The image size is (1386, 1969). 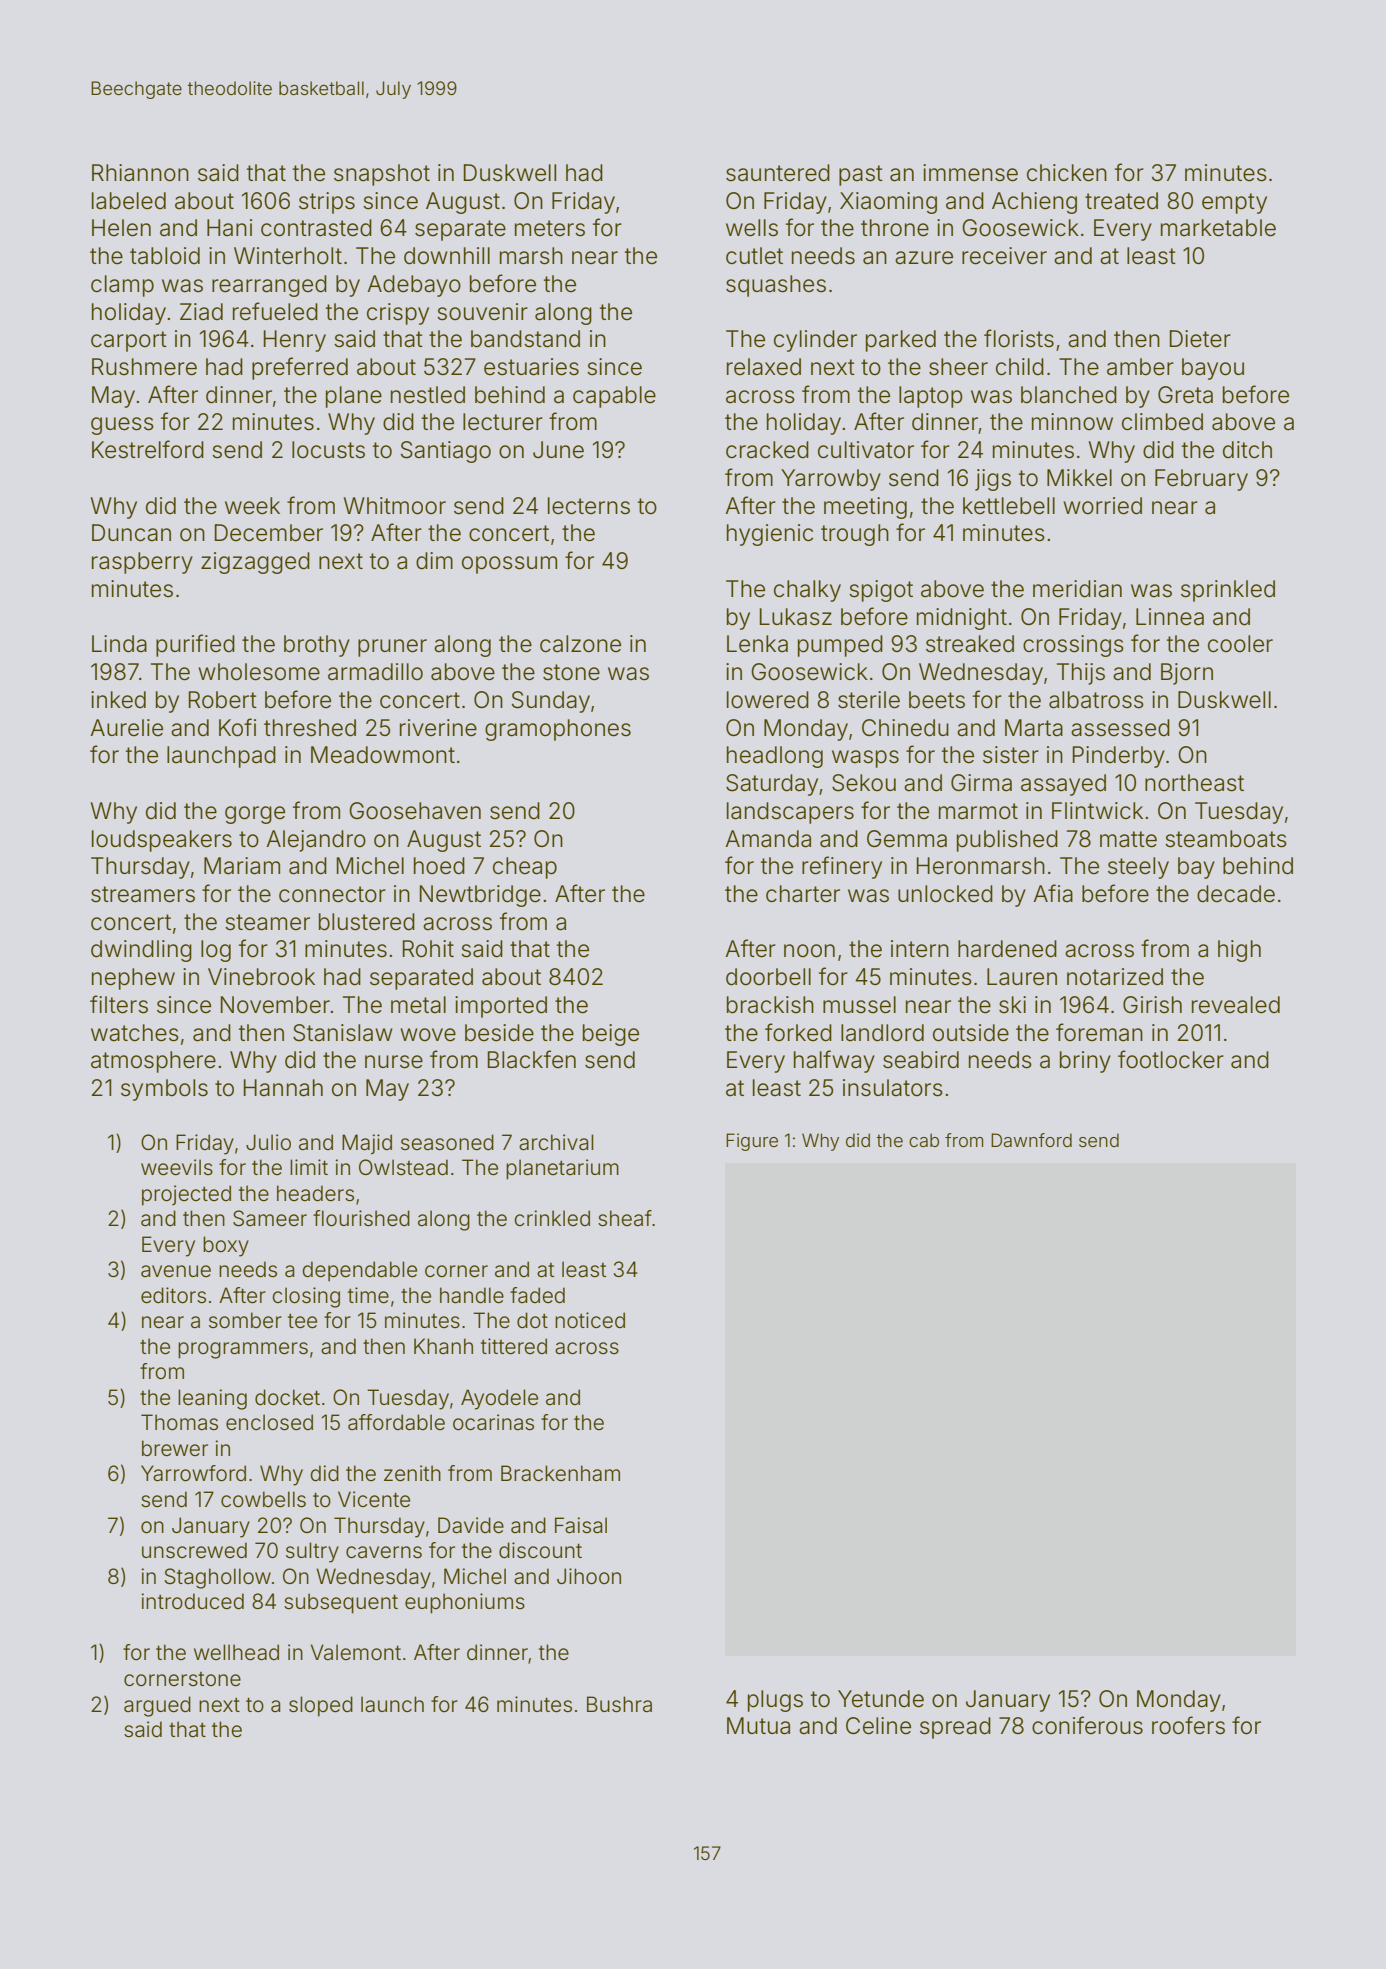 I want to click on archival, so click(x=556, y=1142).
